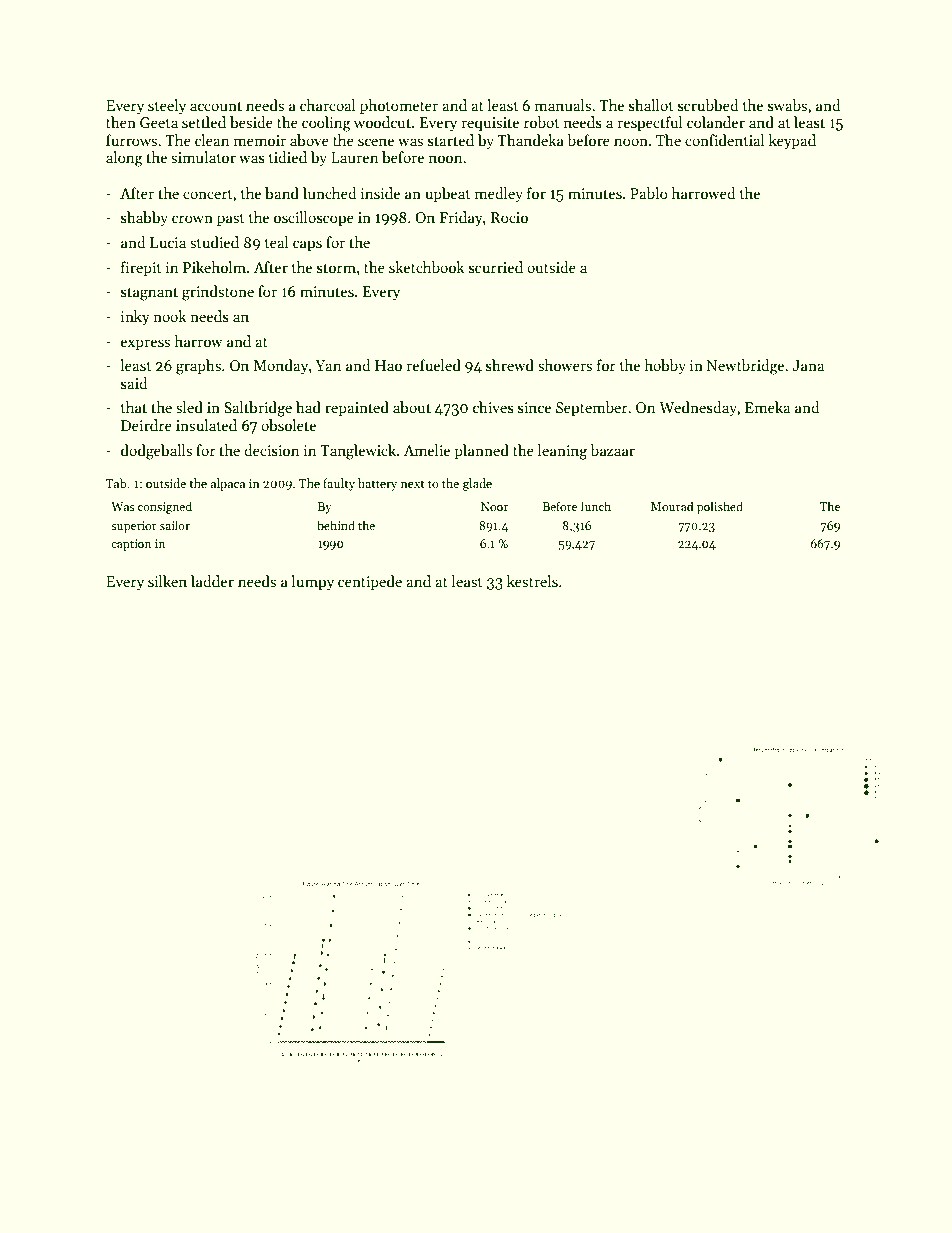 This screenshot has height=1233, width=952. I want to click on Emeka, so click(767, 407).
